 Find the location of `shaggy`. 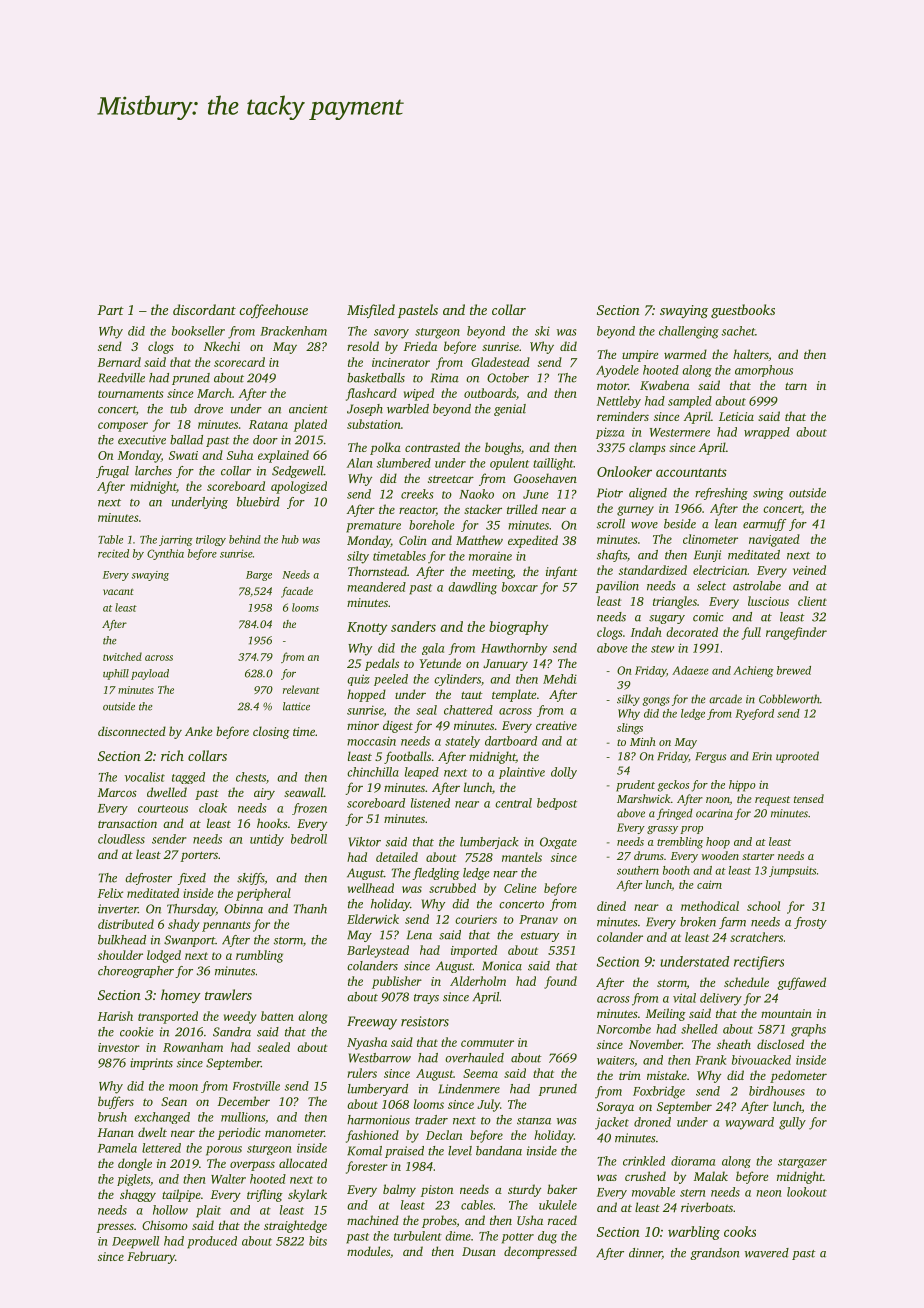

shaggy is located at coordinates (138, 1195).
